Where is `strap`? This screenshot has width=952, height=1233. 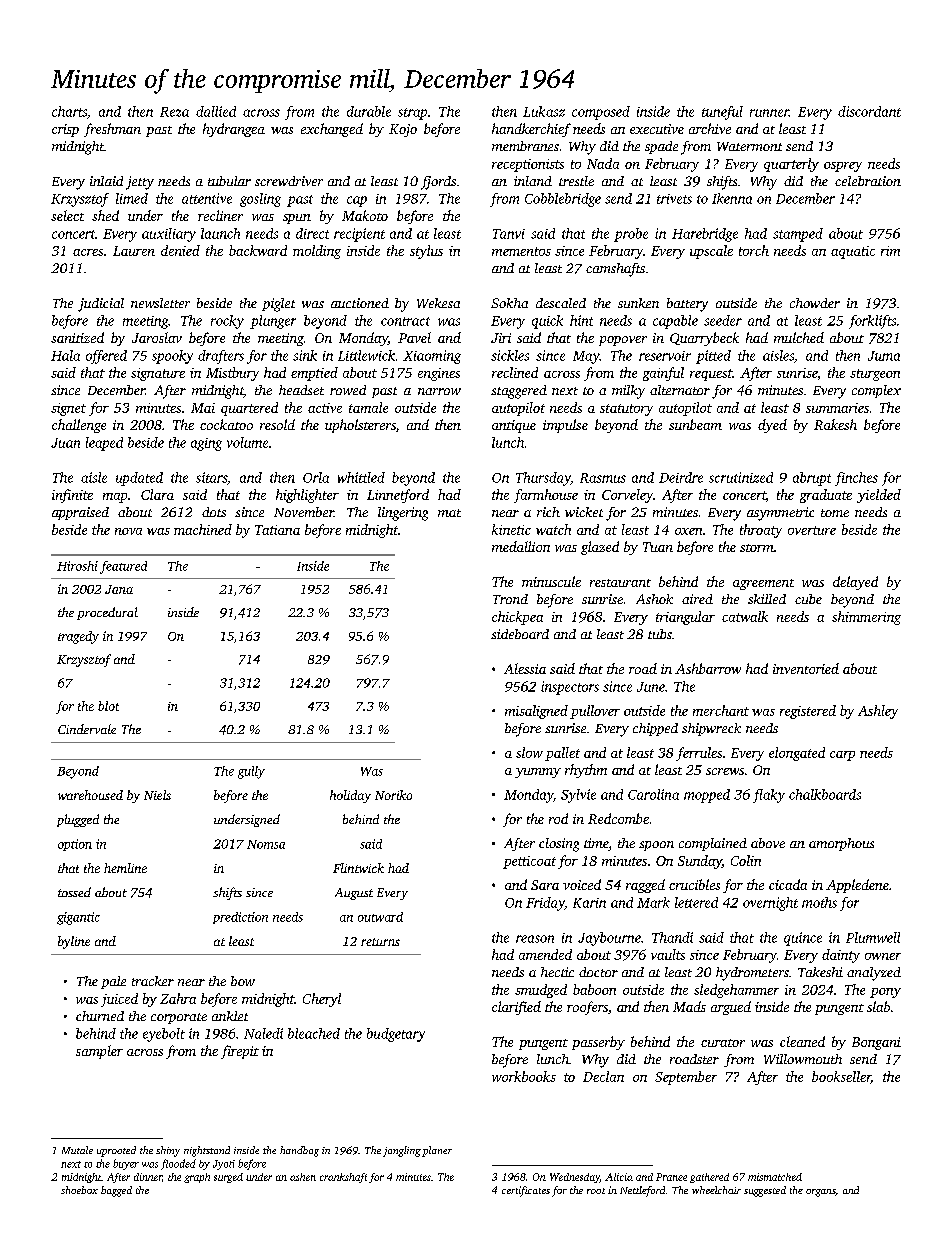
strap is located at coordinates (412, 114).
